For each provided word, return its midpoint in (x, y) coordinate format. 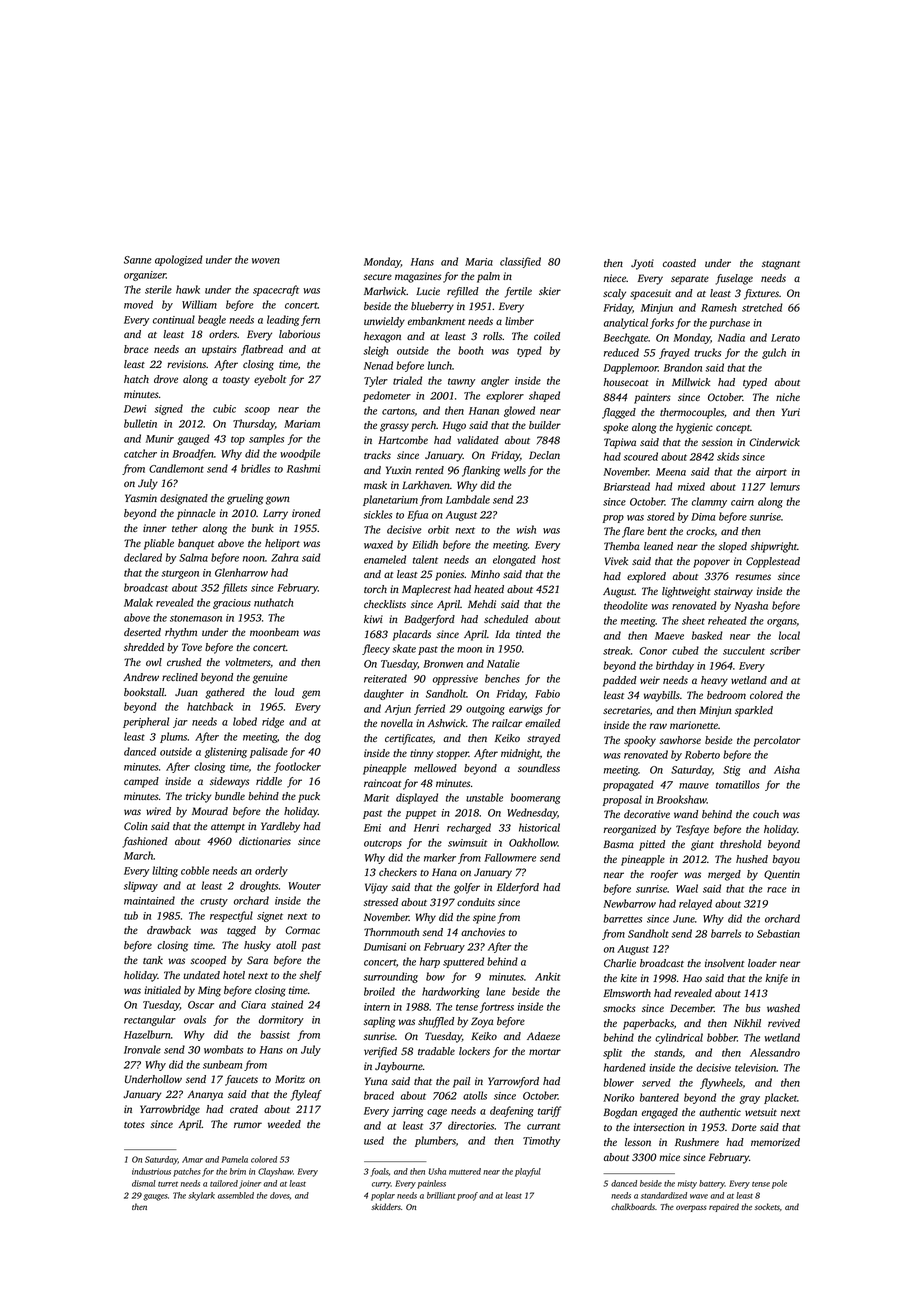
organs (782, 623)
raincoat (383, 783)
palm (488, 277)
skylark (201, 1196)
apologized (179, 260)
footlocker (297, 767)
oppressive (455, 680)
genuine (270, 678)
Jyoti (642, 264)
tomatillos (738, 784)
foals (380, 1172)
